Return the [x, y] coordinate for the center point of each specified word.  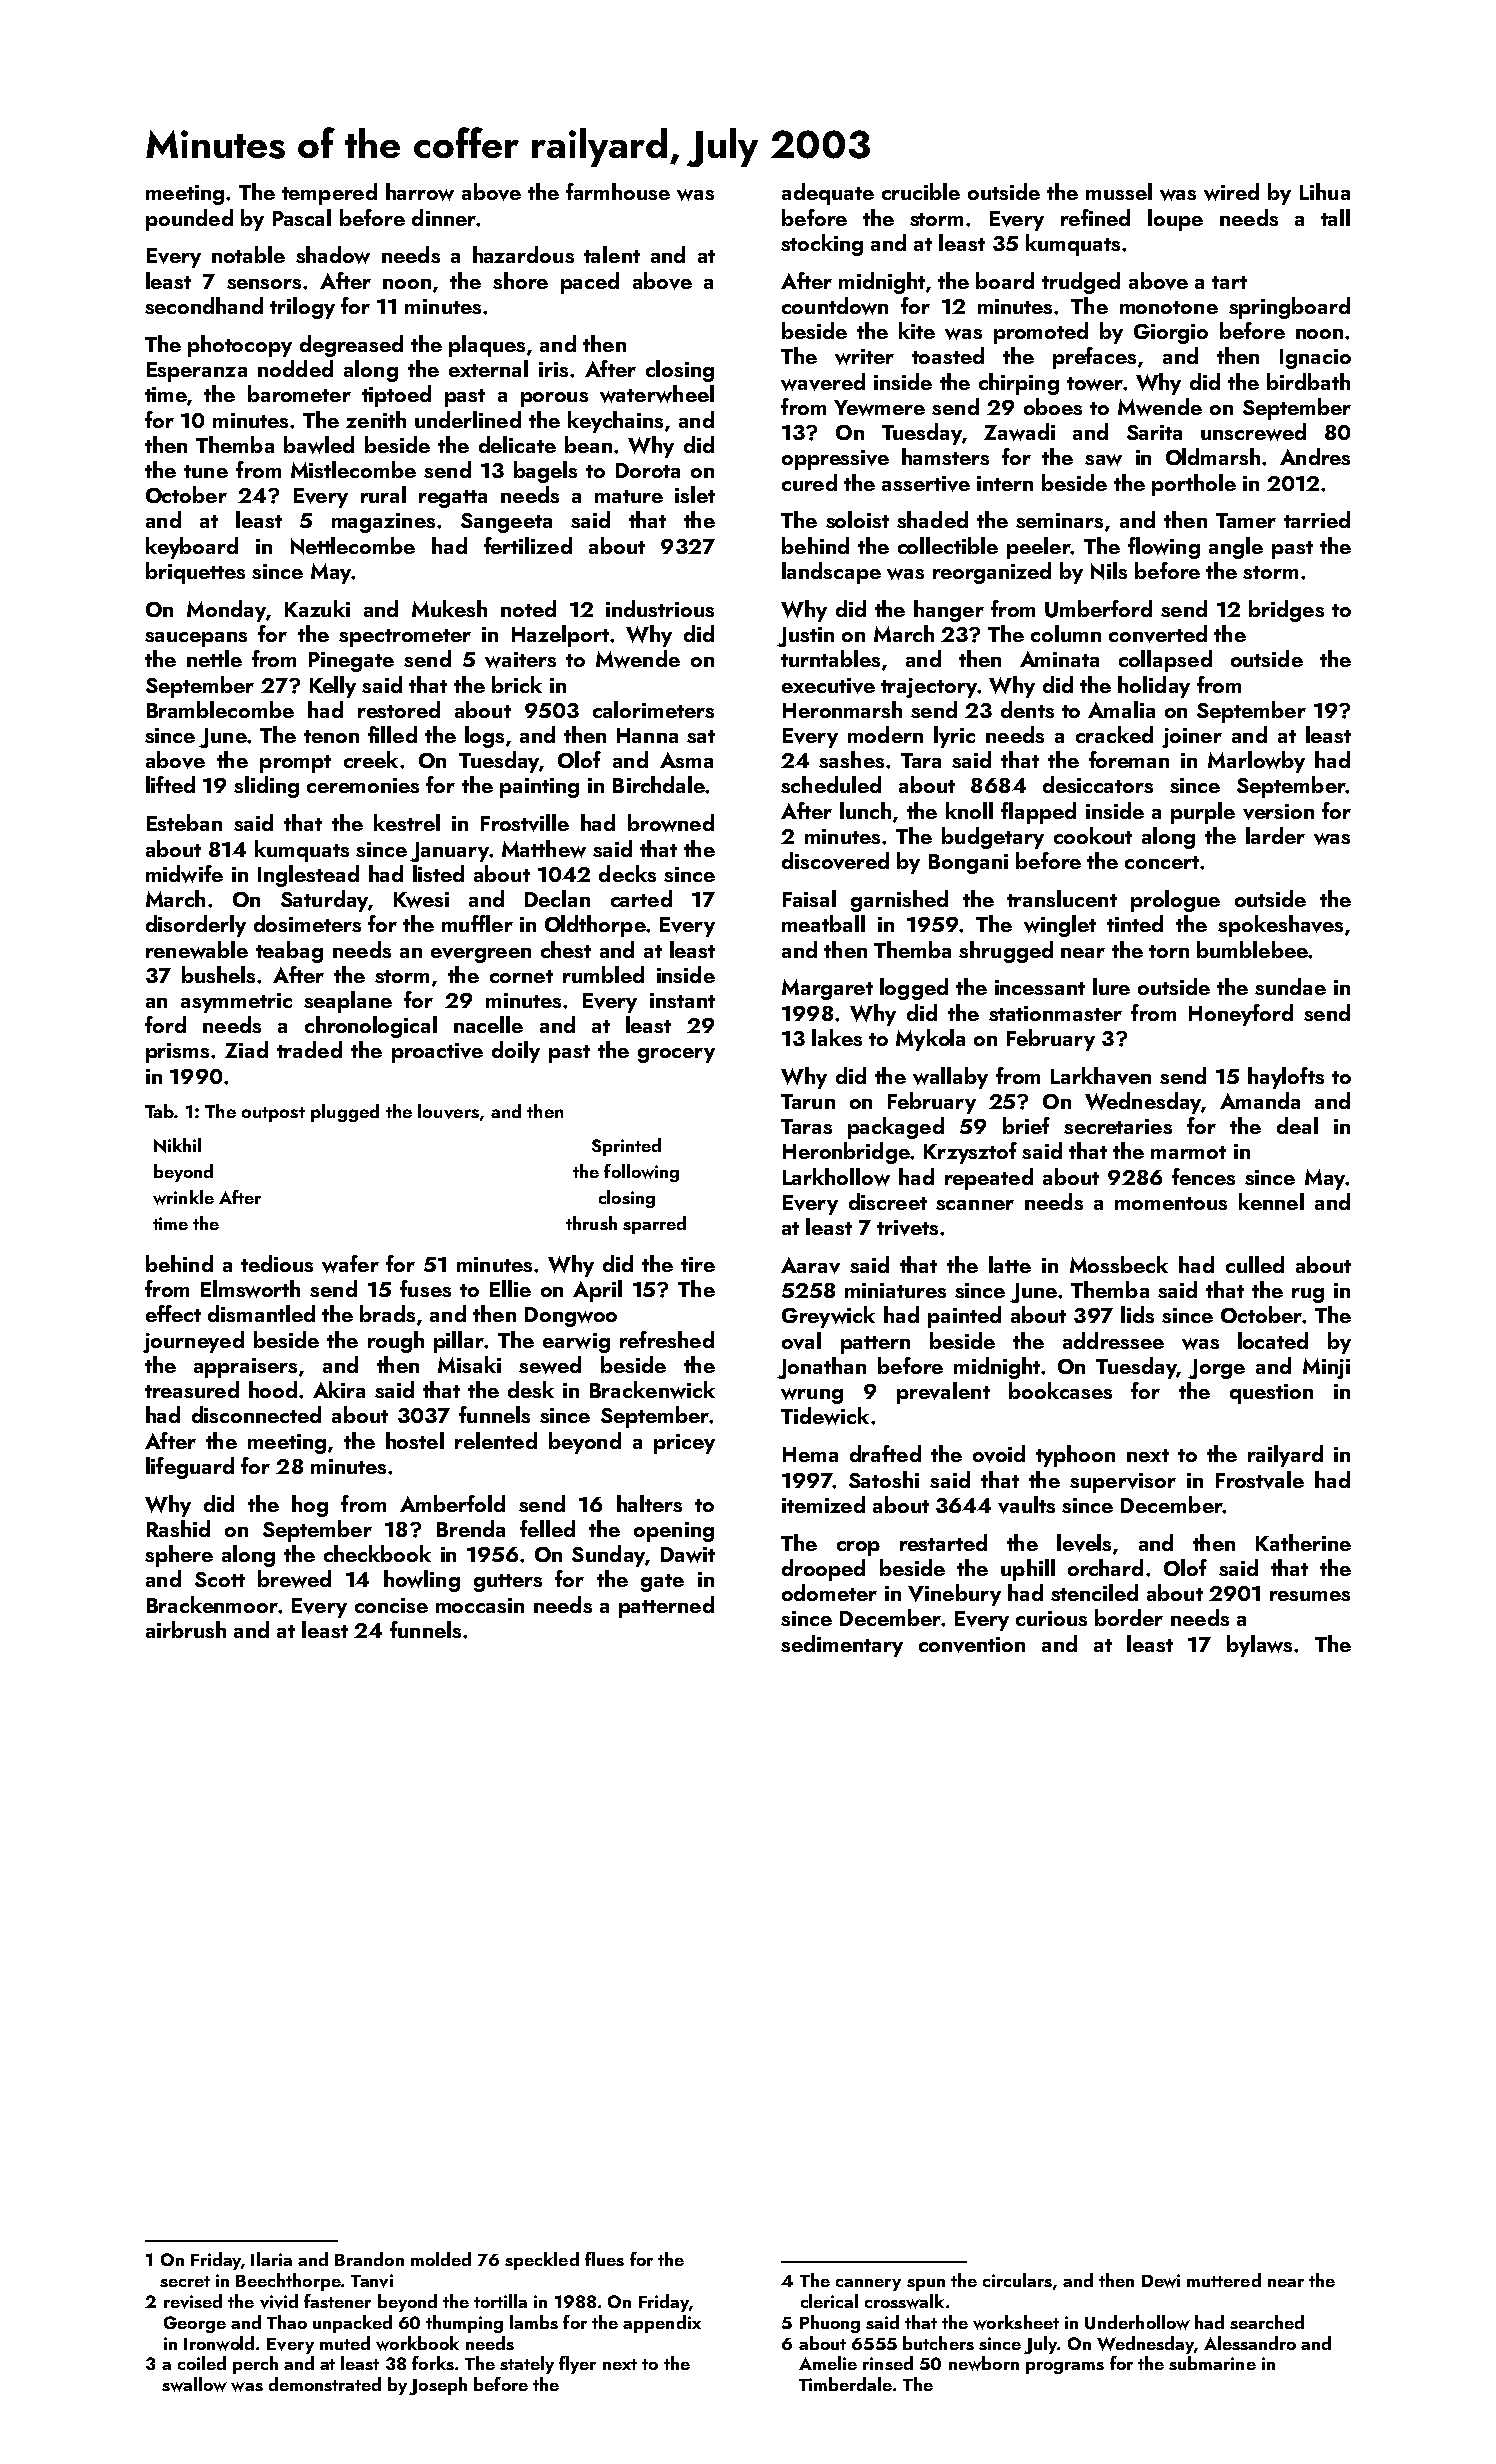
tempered [329, 194]
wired [1231, 192]
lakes [837, 1037]
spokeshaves [1280, 926]
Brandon [369, 2259]
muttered [1224, 2280]
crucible [921, 191]
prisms [177, 1053]
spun [926, 2285]
